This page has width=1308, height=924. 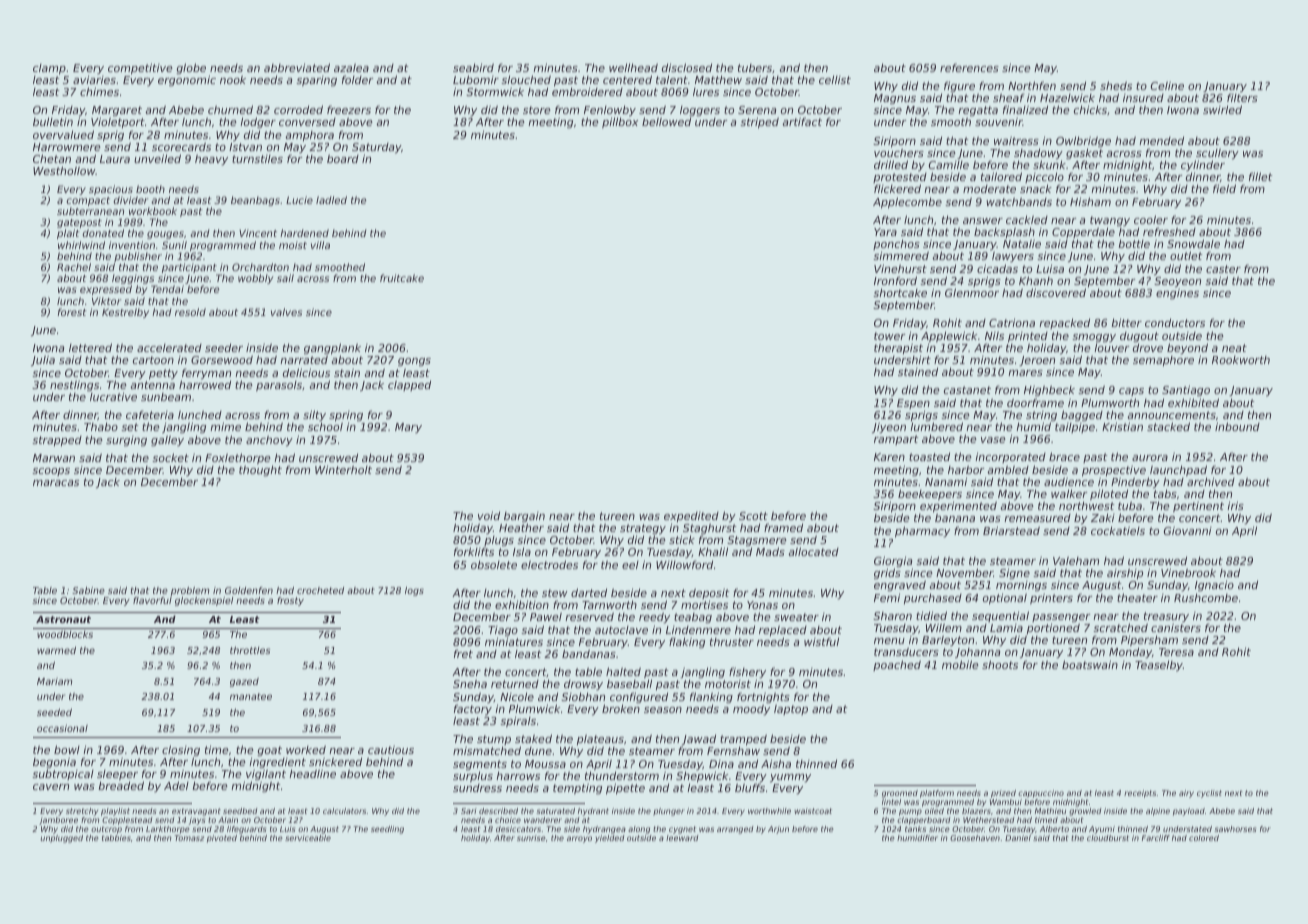 I want to click on mares, so click(x=1025, y=373).
